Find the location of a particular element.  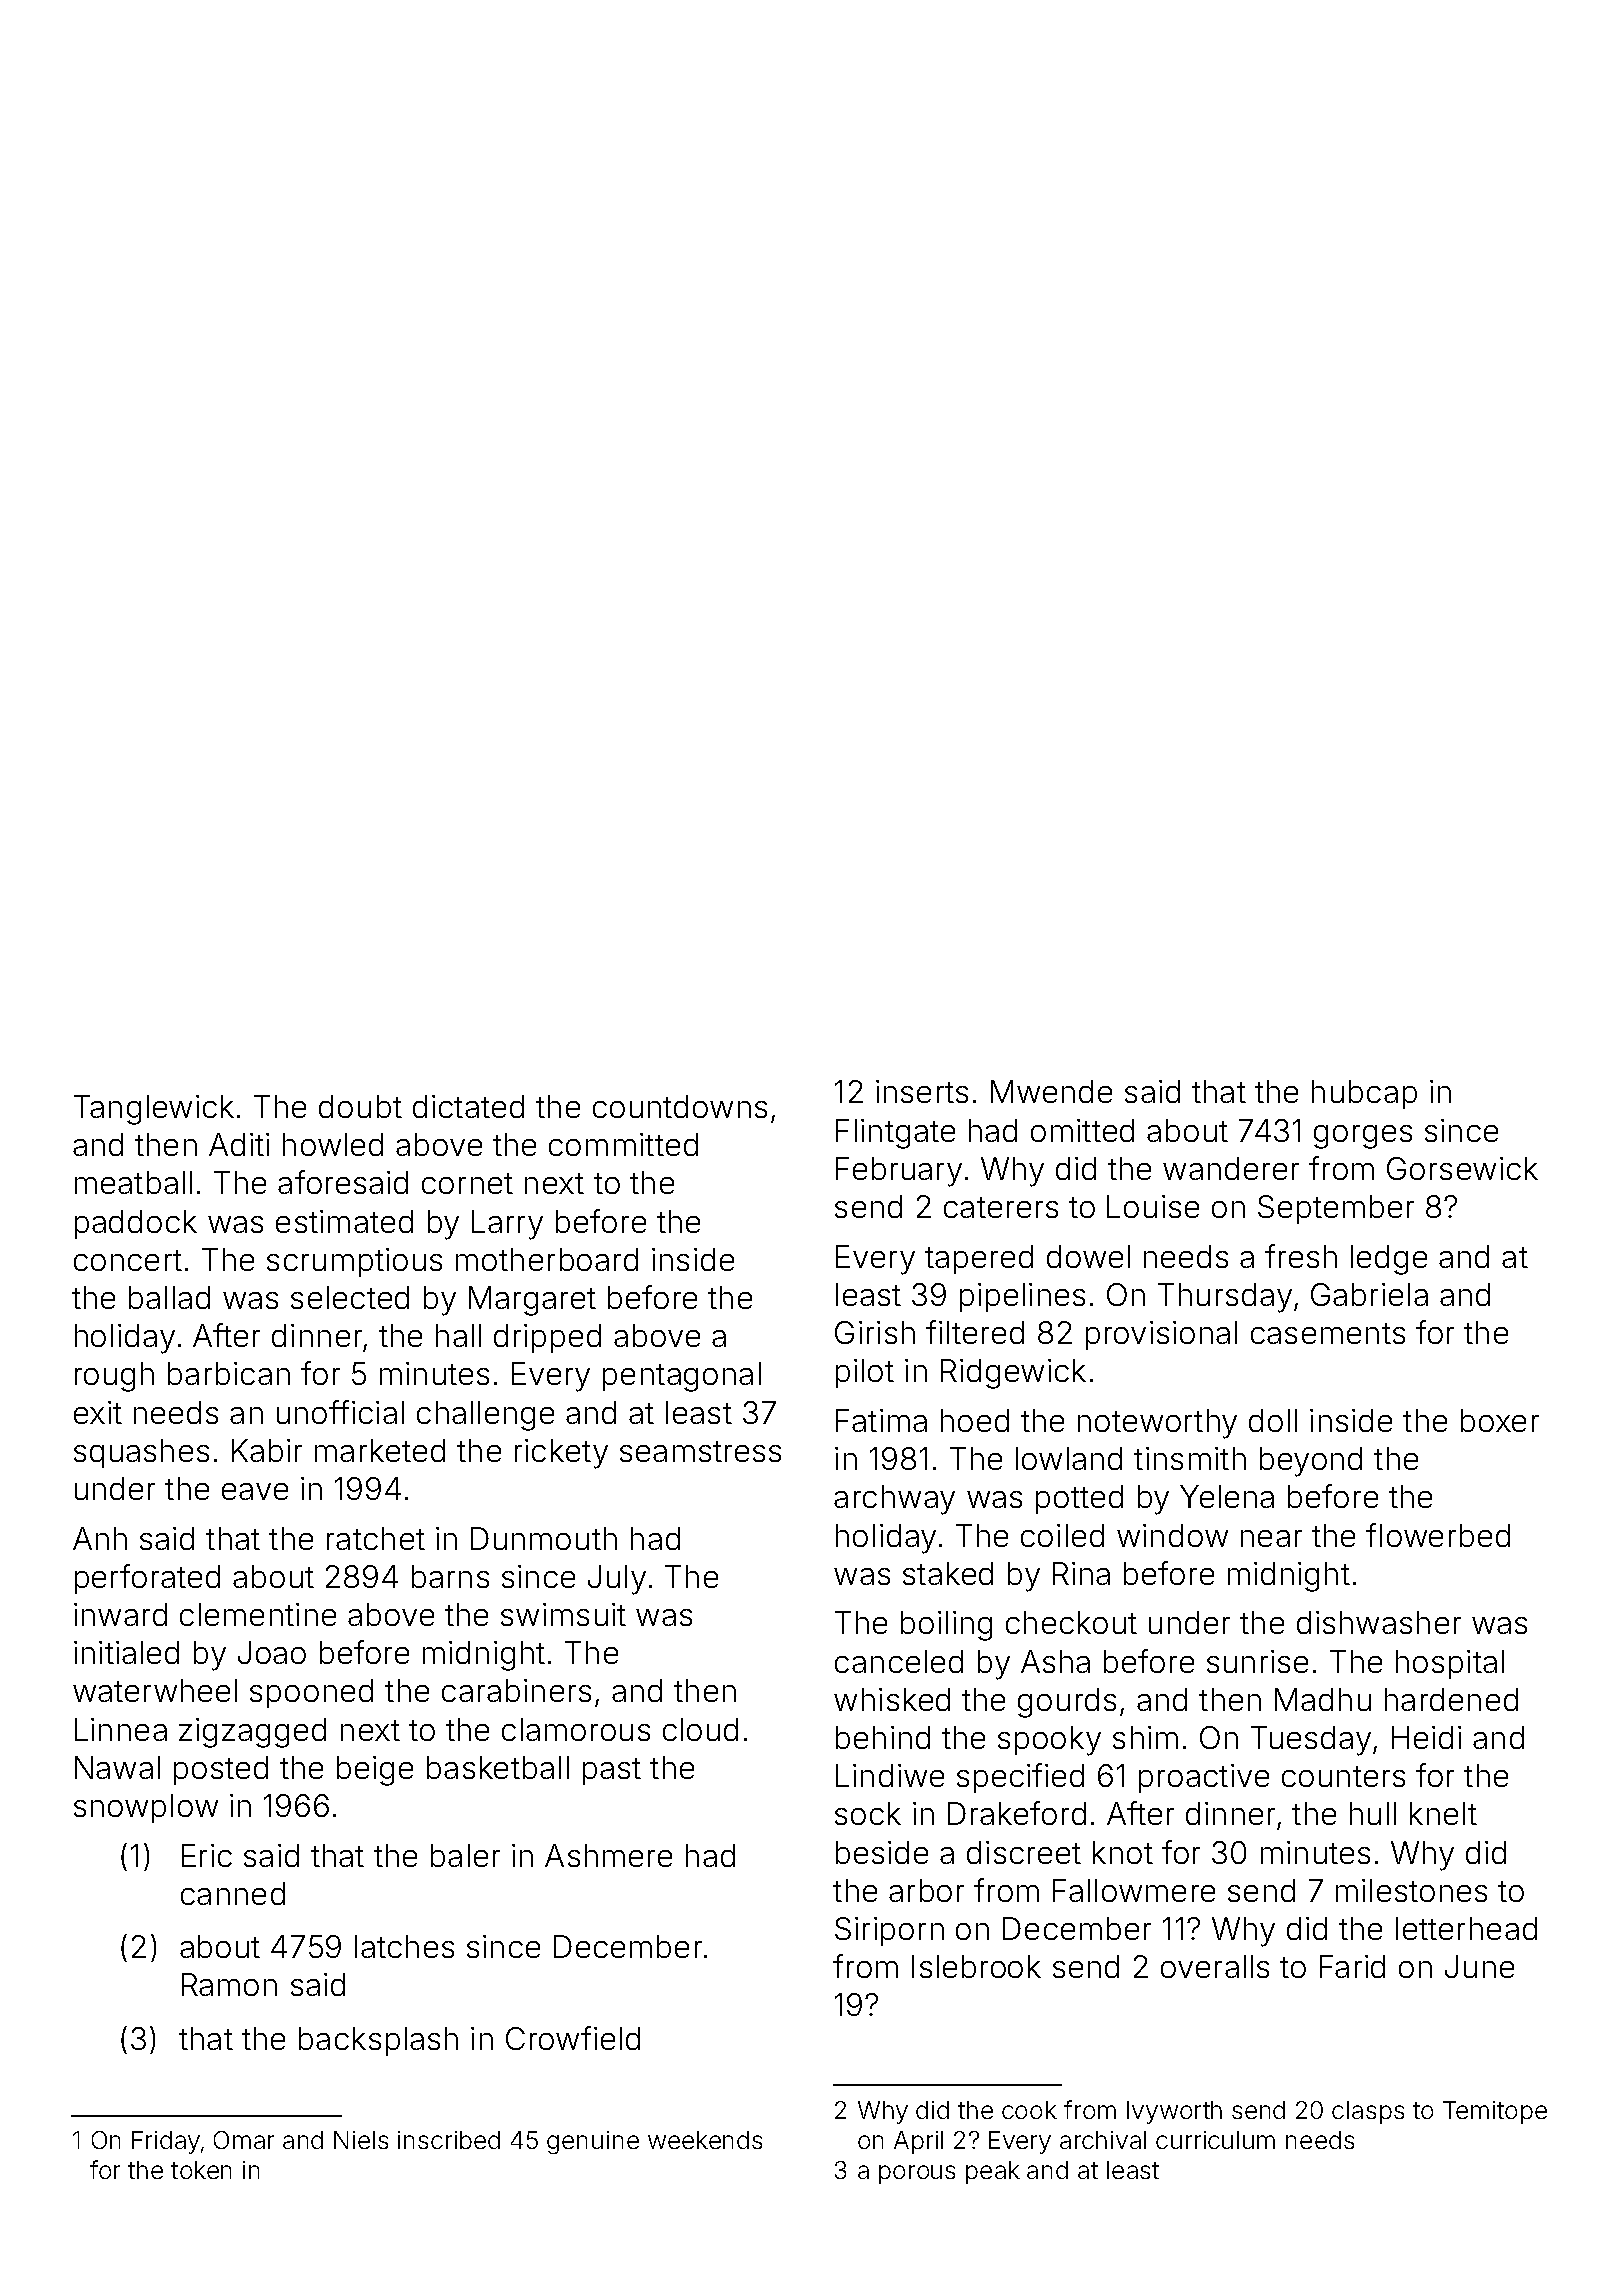

ratchet is located at coordinates (376, 1538).
